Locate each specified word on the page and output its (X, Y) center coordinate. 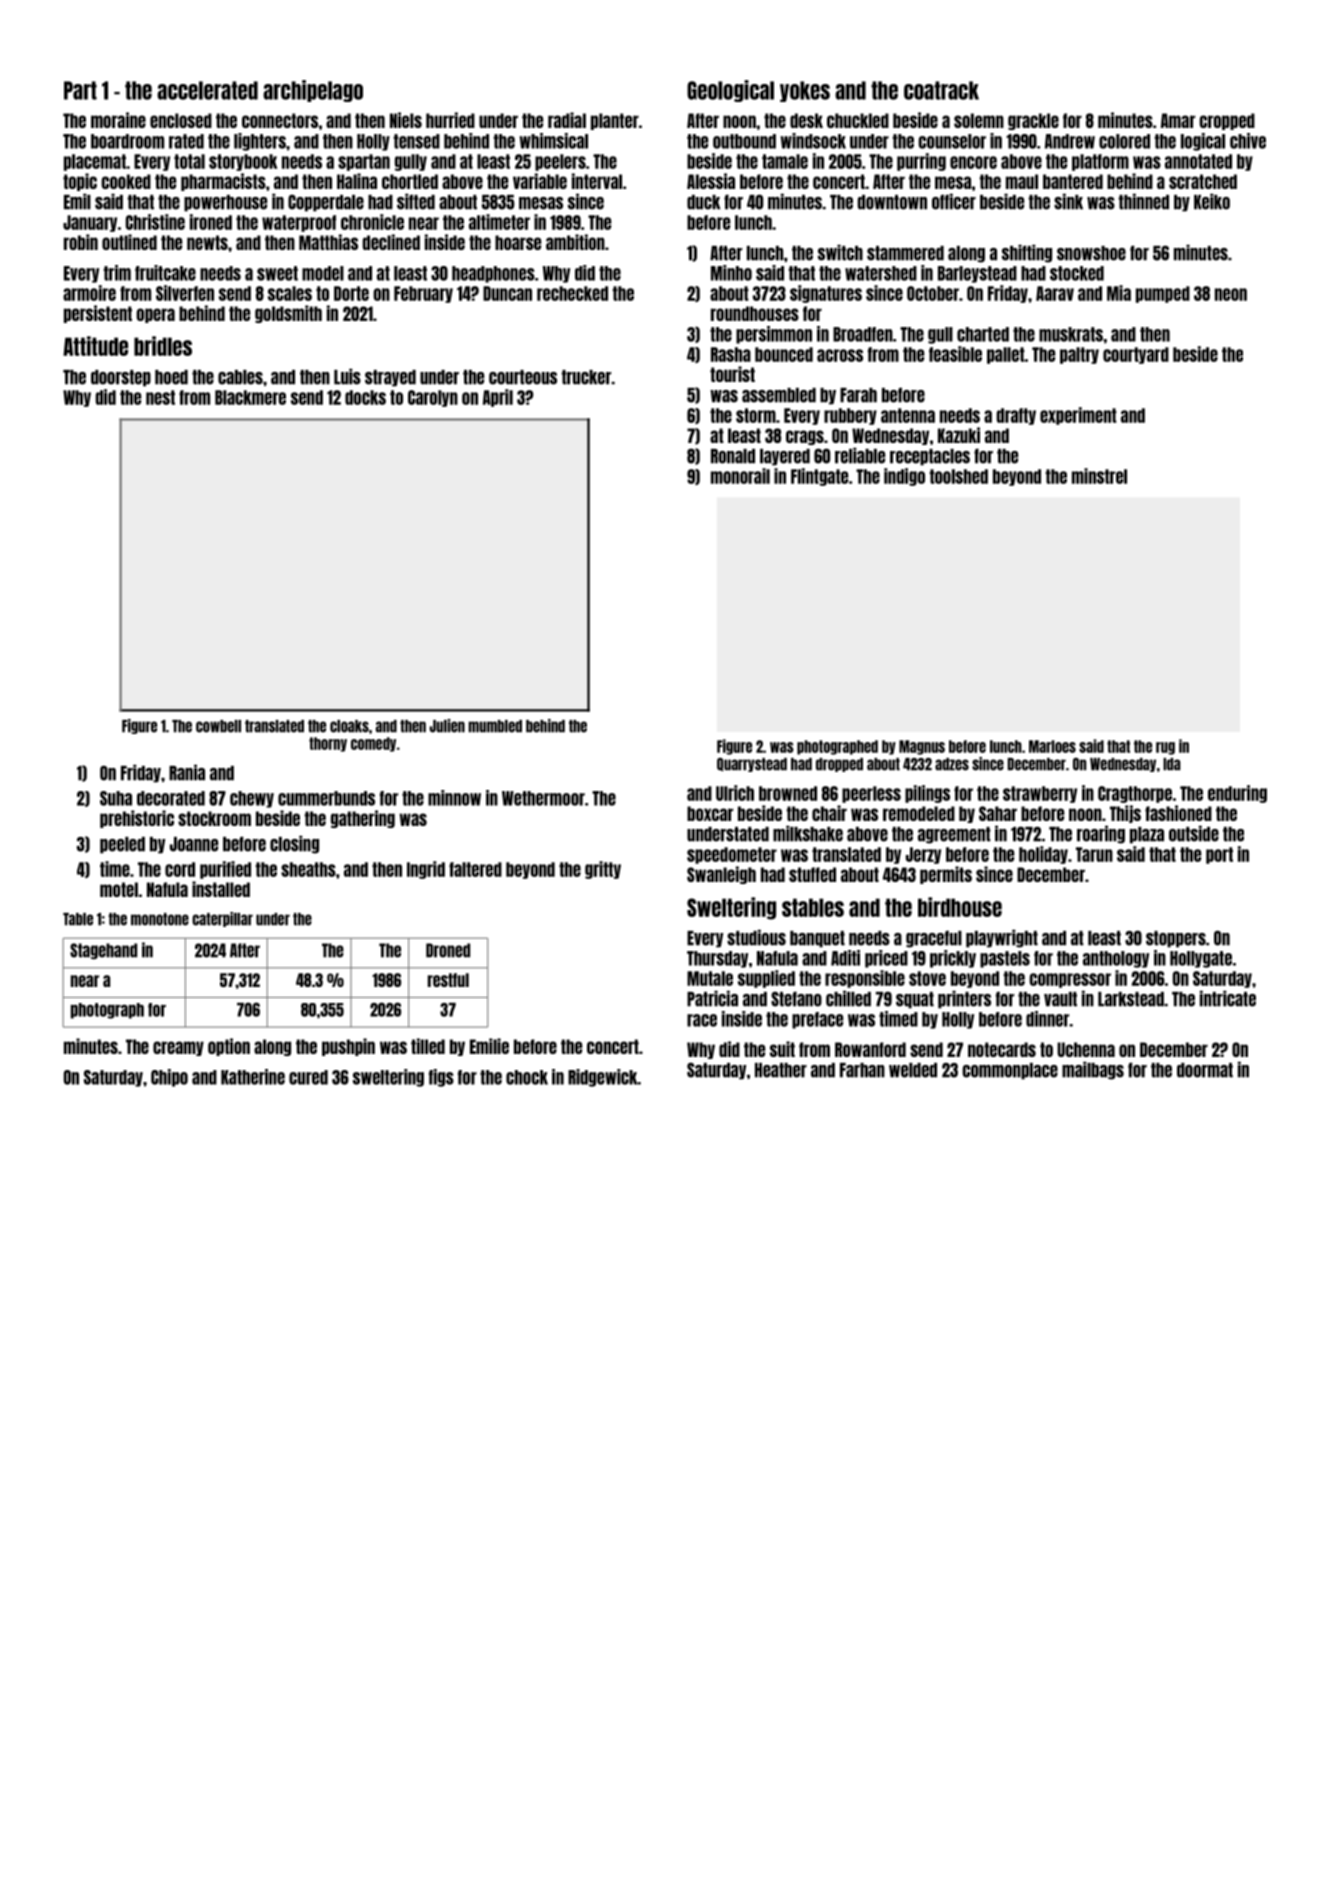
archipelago (313, 91)
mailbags (1093, 1070)
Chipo (169, 1078)
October (933, 293)
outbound (744, 141)
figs (441, 1078)
